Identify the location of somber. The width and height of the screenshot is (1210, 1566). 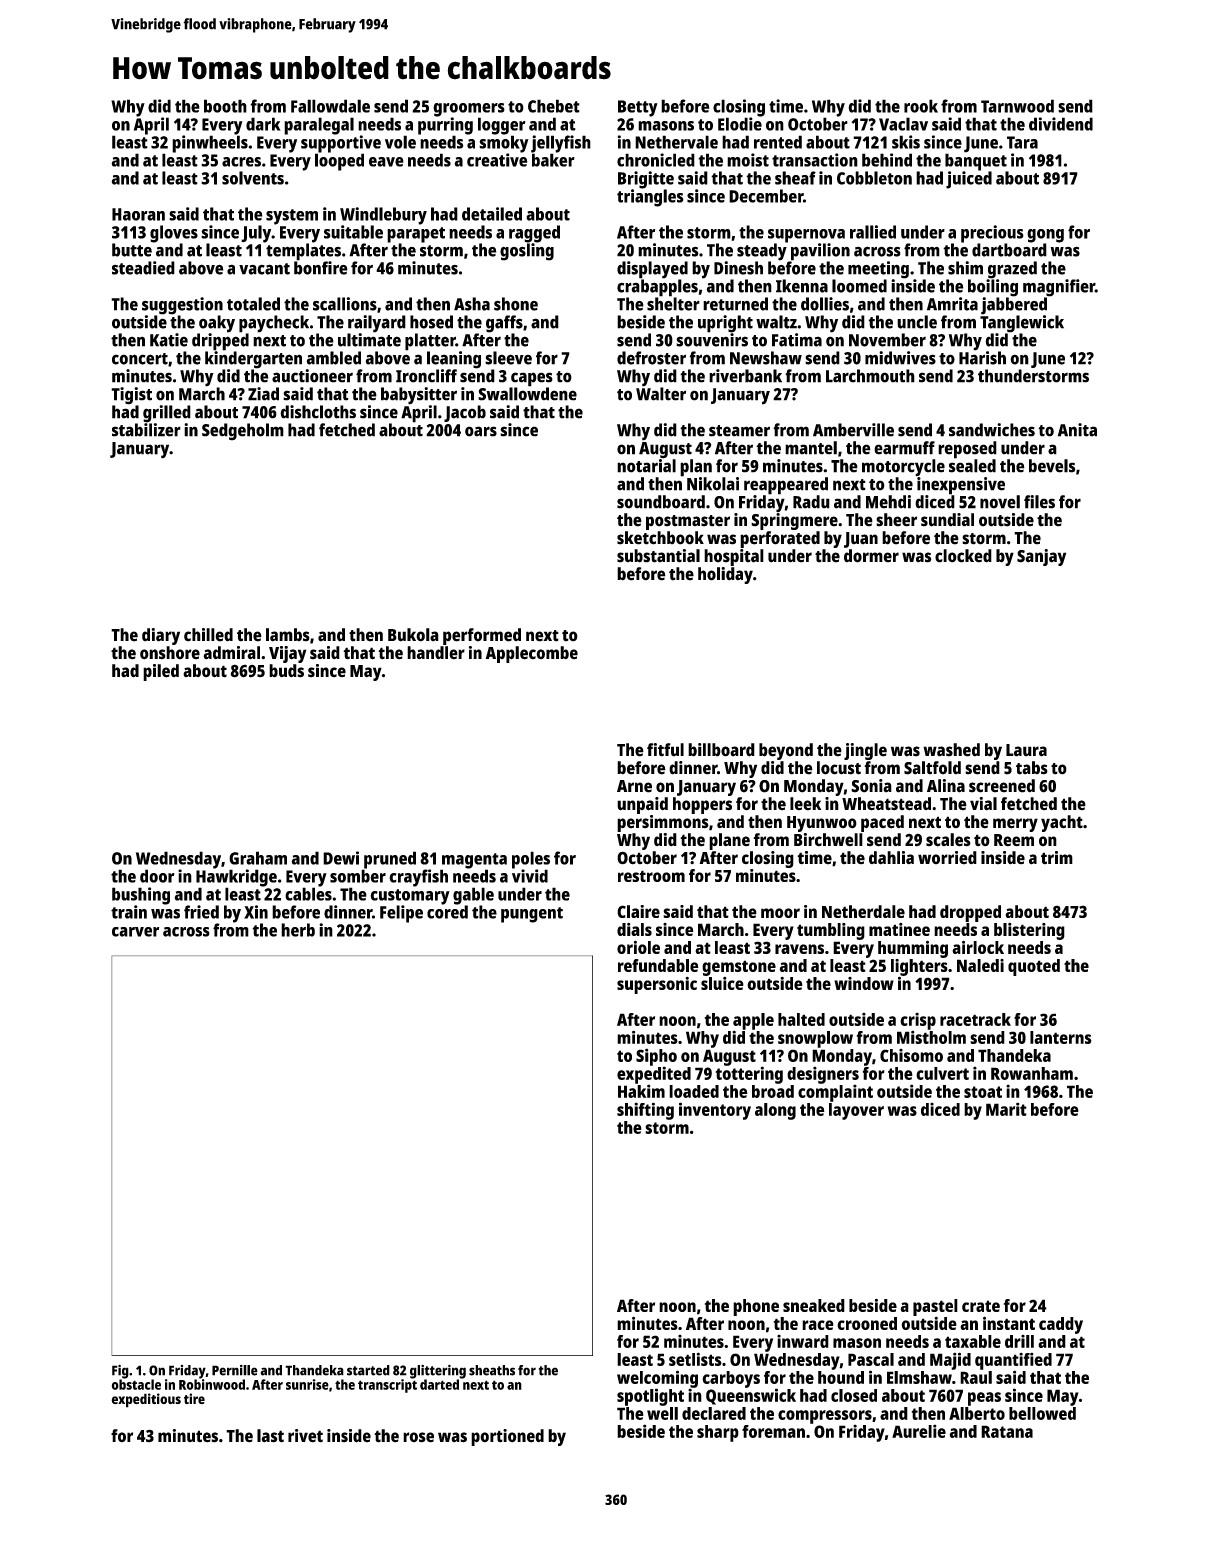
(358, 876).
